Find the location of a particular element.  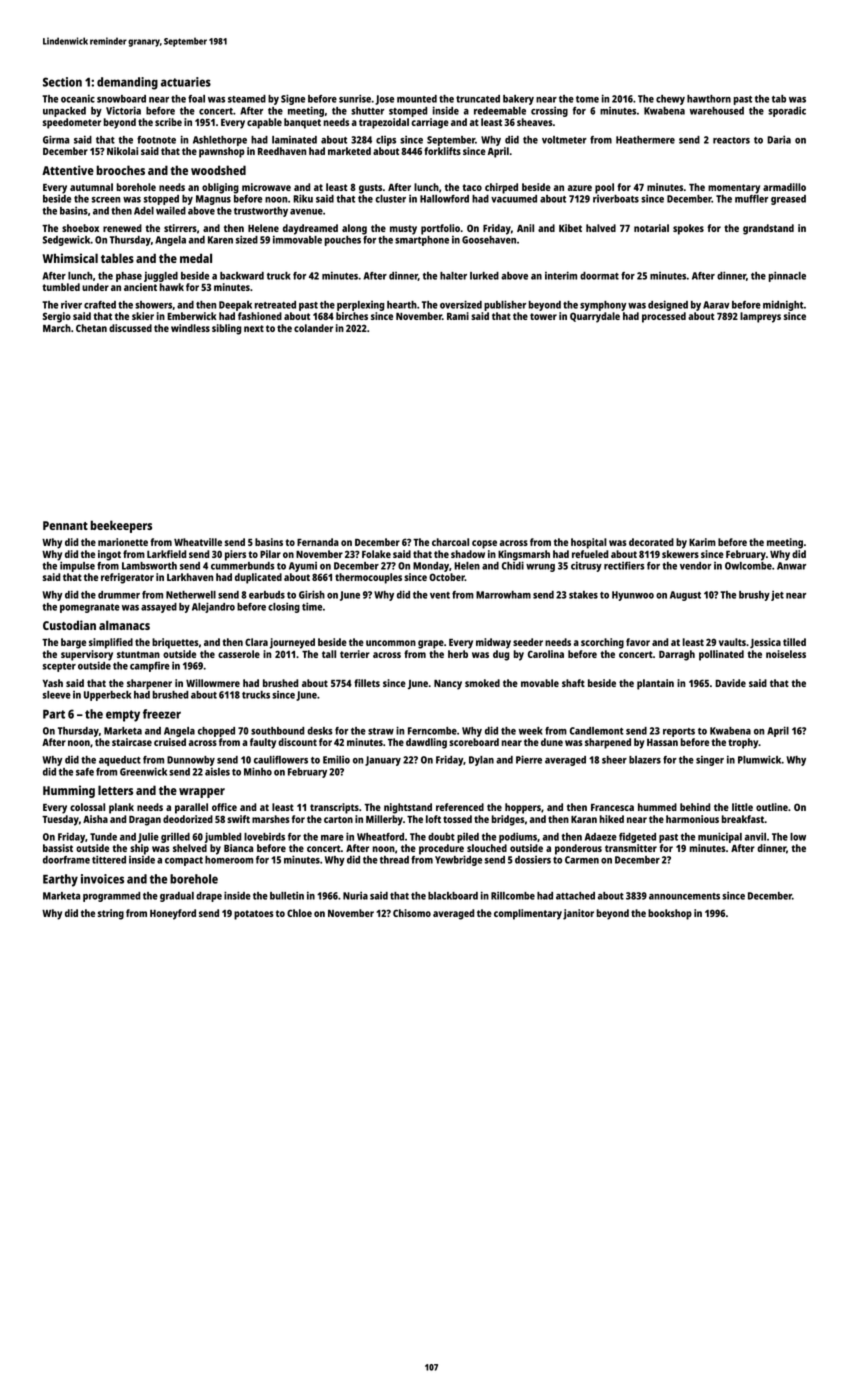

Chisomo is located at coordinates (412, 913).
